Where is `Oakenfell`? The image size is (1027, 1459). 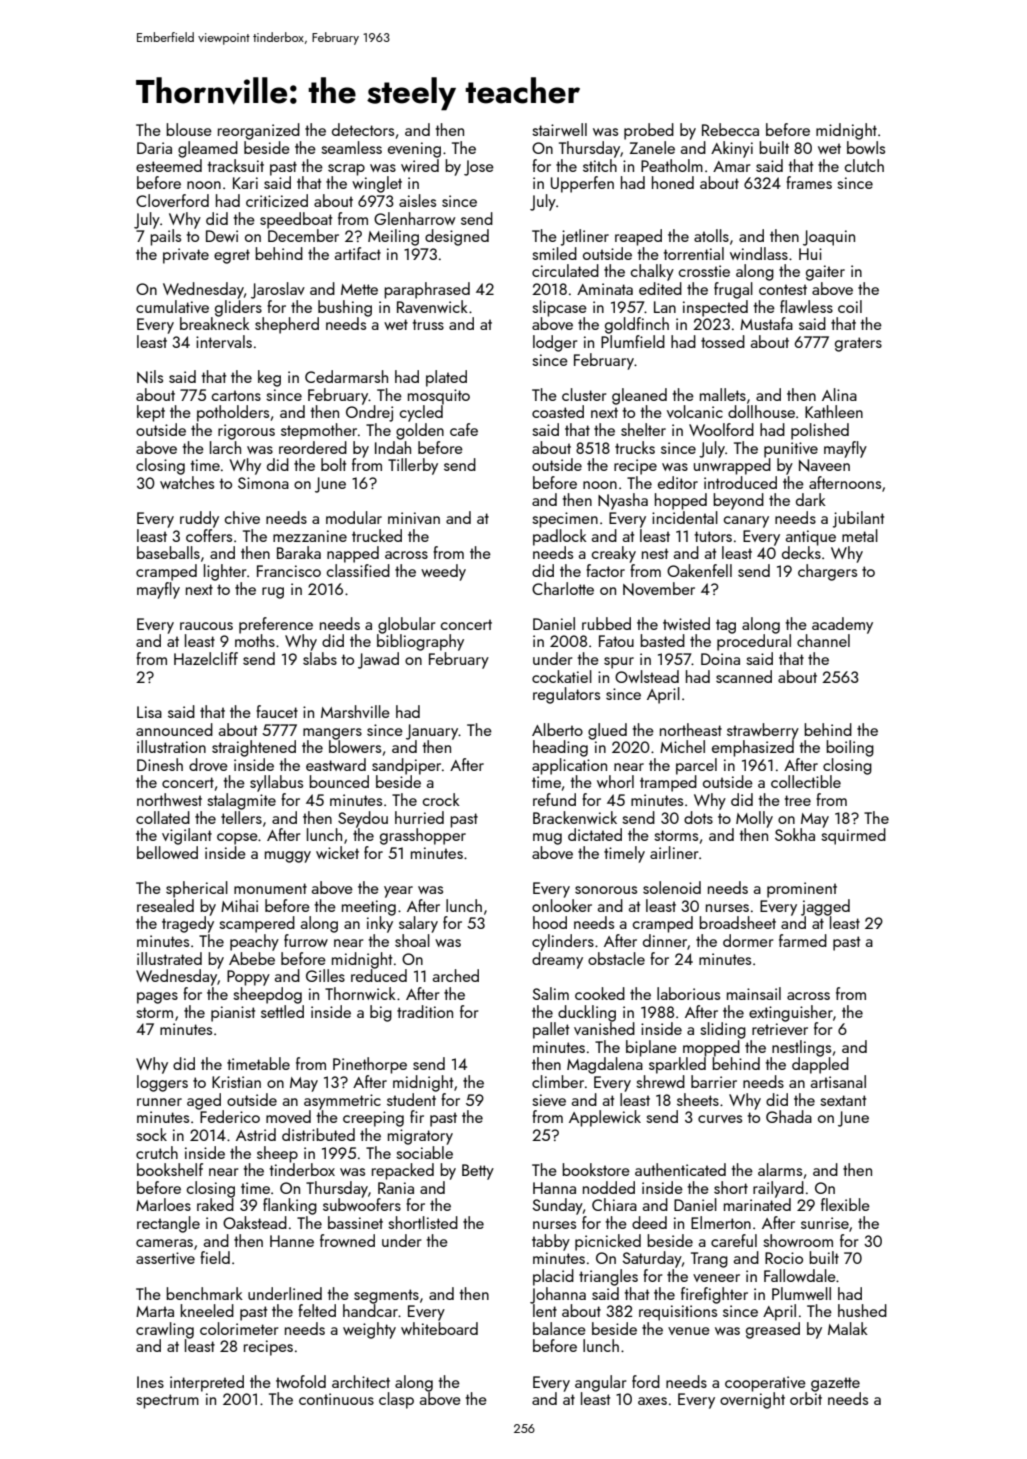
Oakenfell is located at coordinates (699, 570).
